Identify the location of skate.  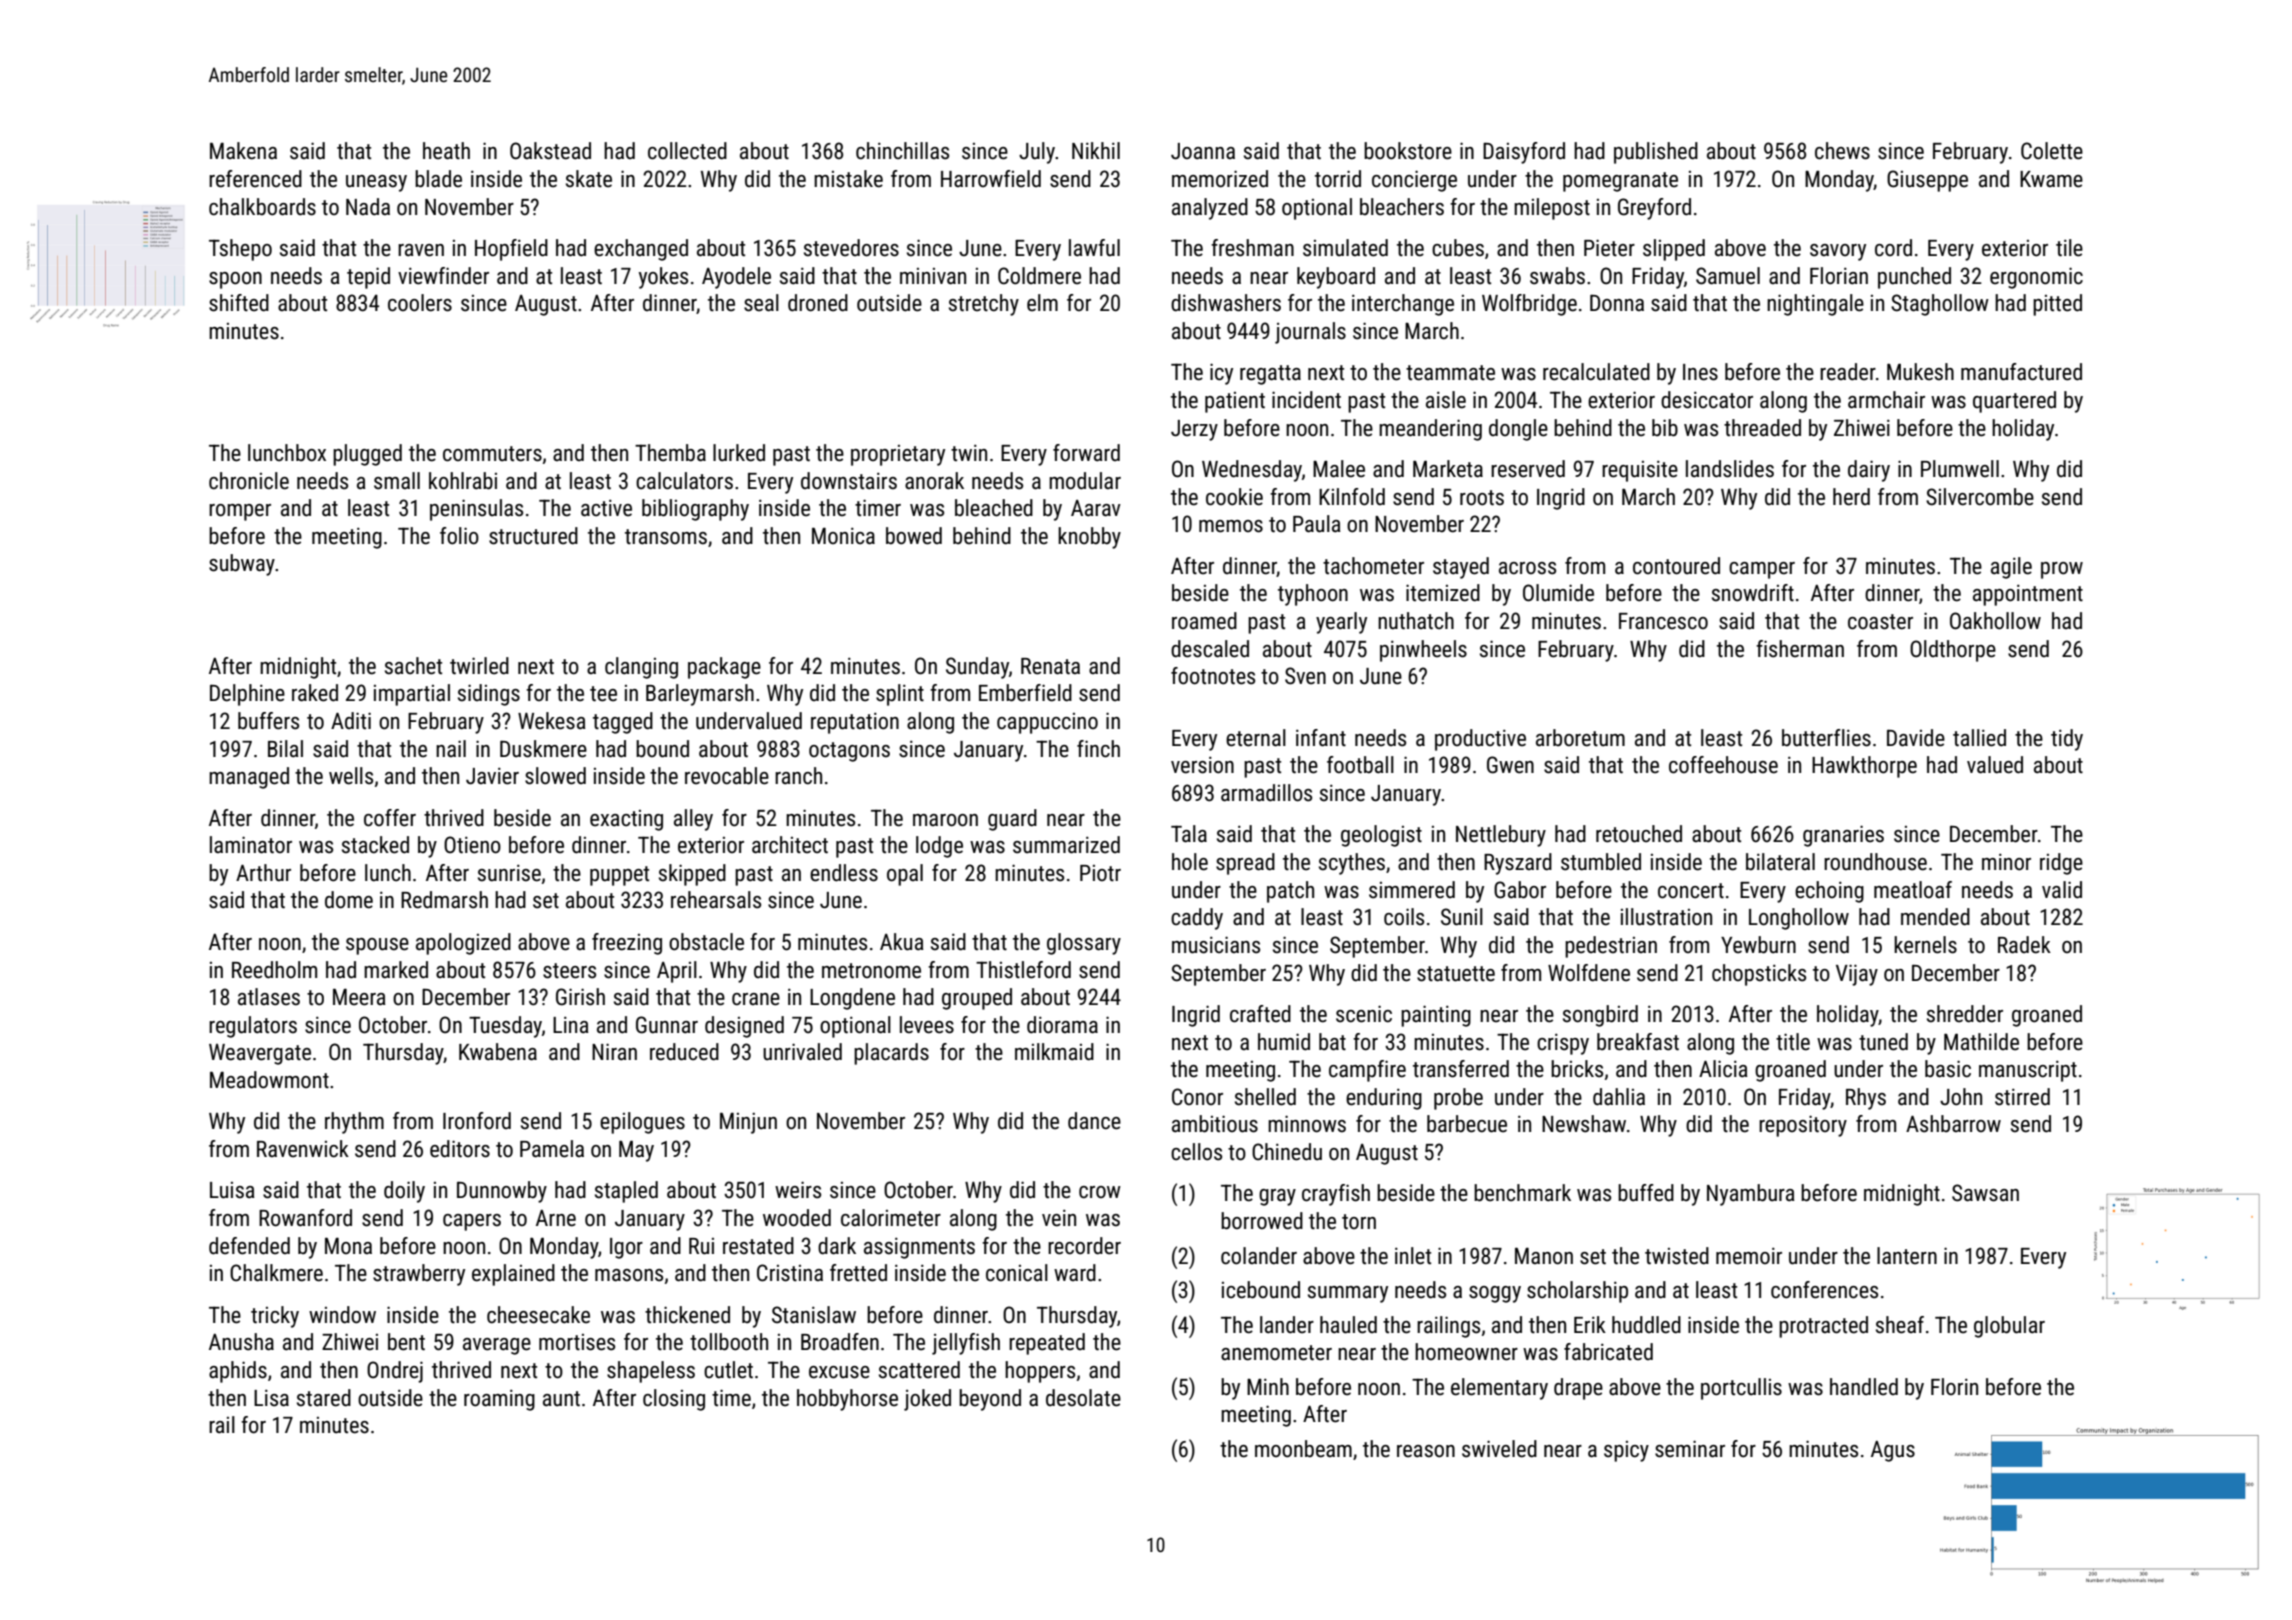
(589, 179).
